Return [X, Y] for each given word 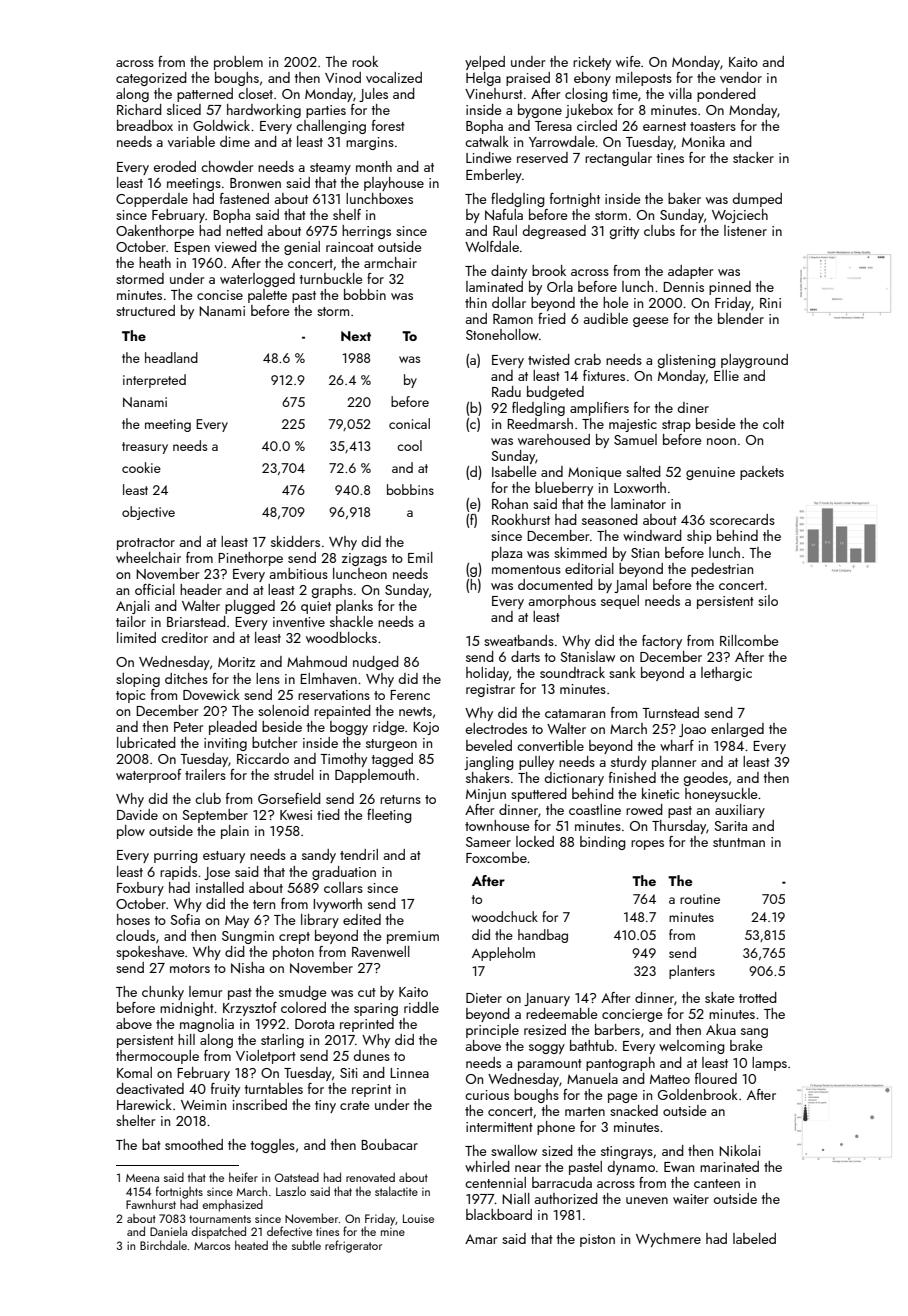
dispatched [218, 1232]
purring [176, 856]
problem [238, 63]
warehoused [554, 439]
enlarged [737, 730]
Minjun [486, 795]
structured [145, 310]
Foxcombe [496, 857]
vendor [741, 77]
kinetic [660, 793]
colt [773, 423]
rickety [592, 63]
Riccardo [263, 758]
